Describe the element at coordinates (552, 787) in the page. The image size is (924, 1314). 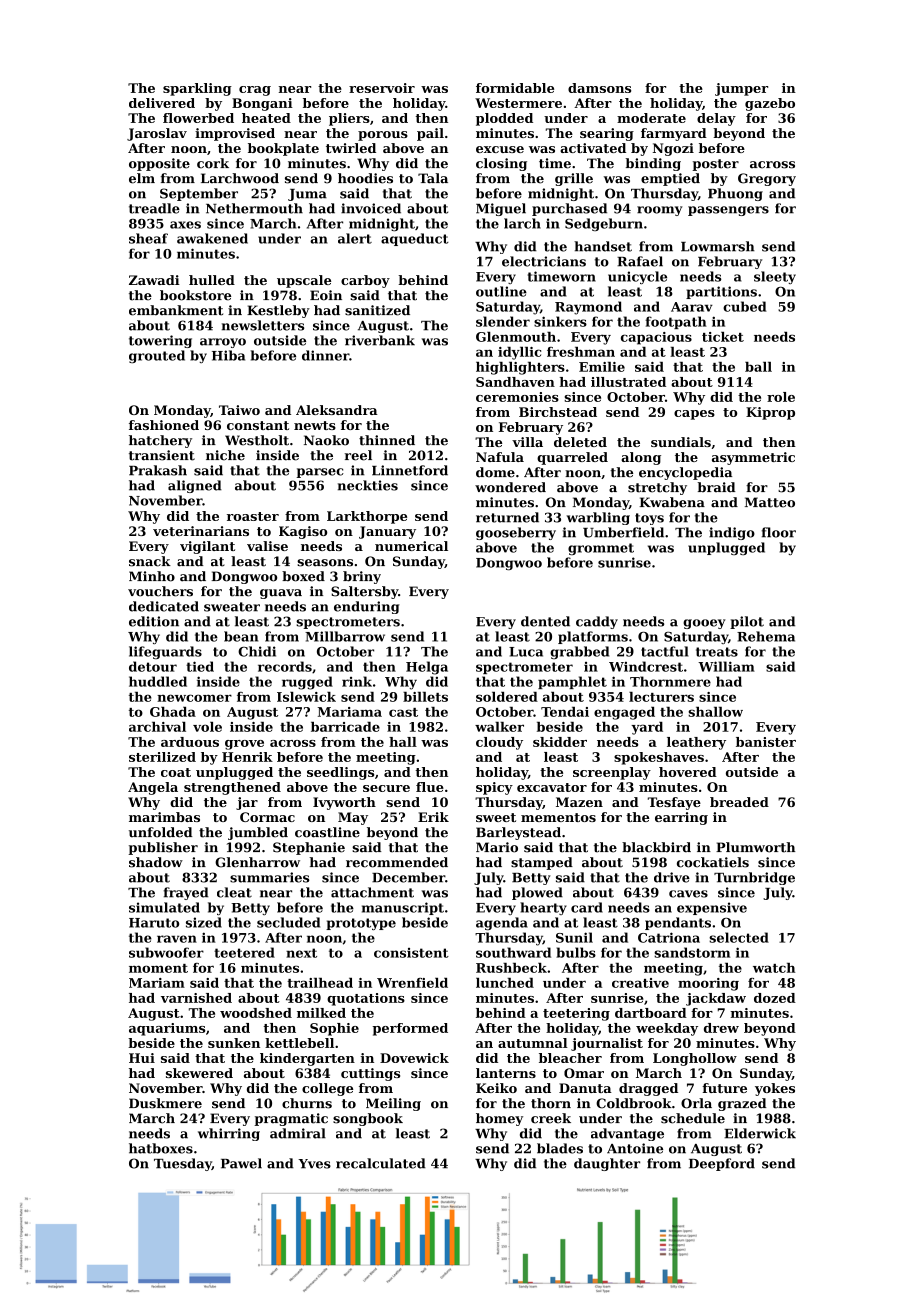
I see `excavator` at that location.
